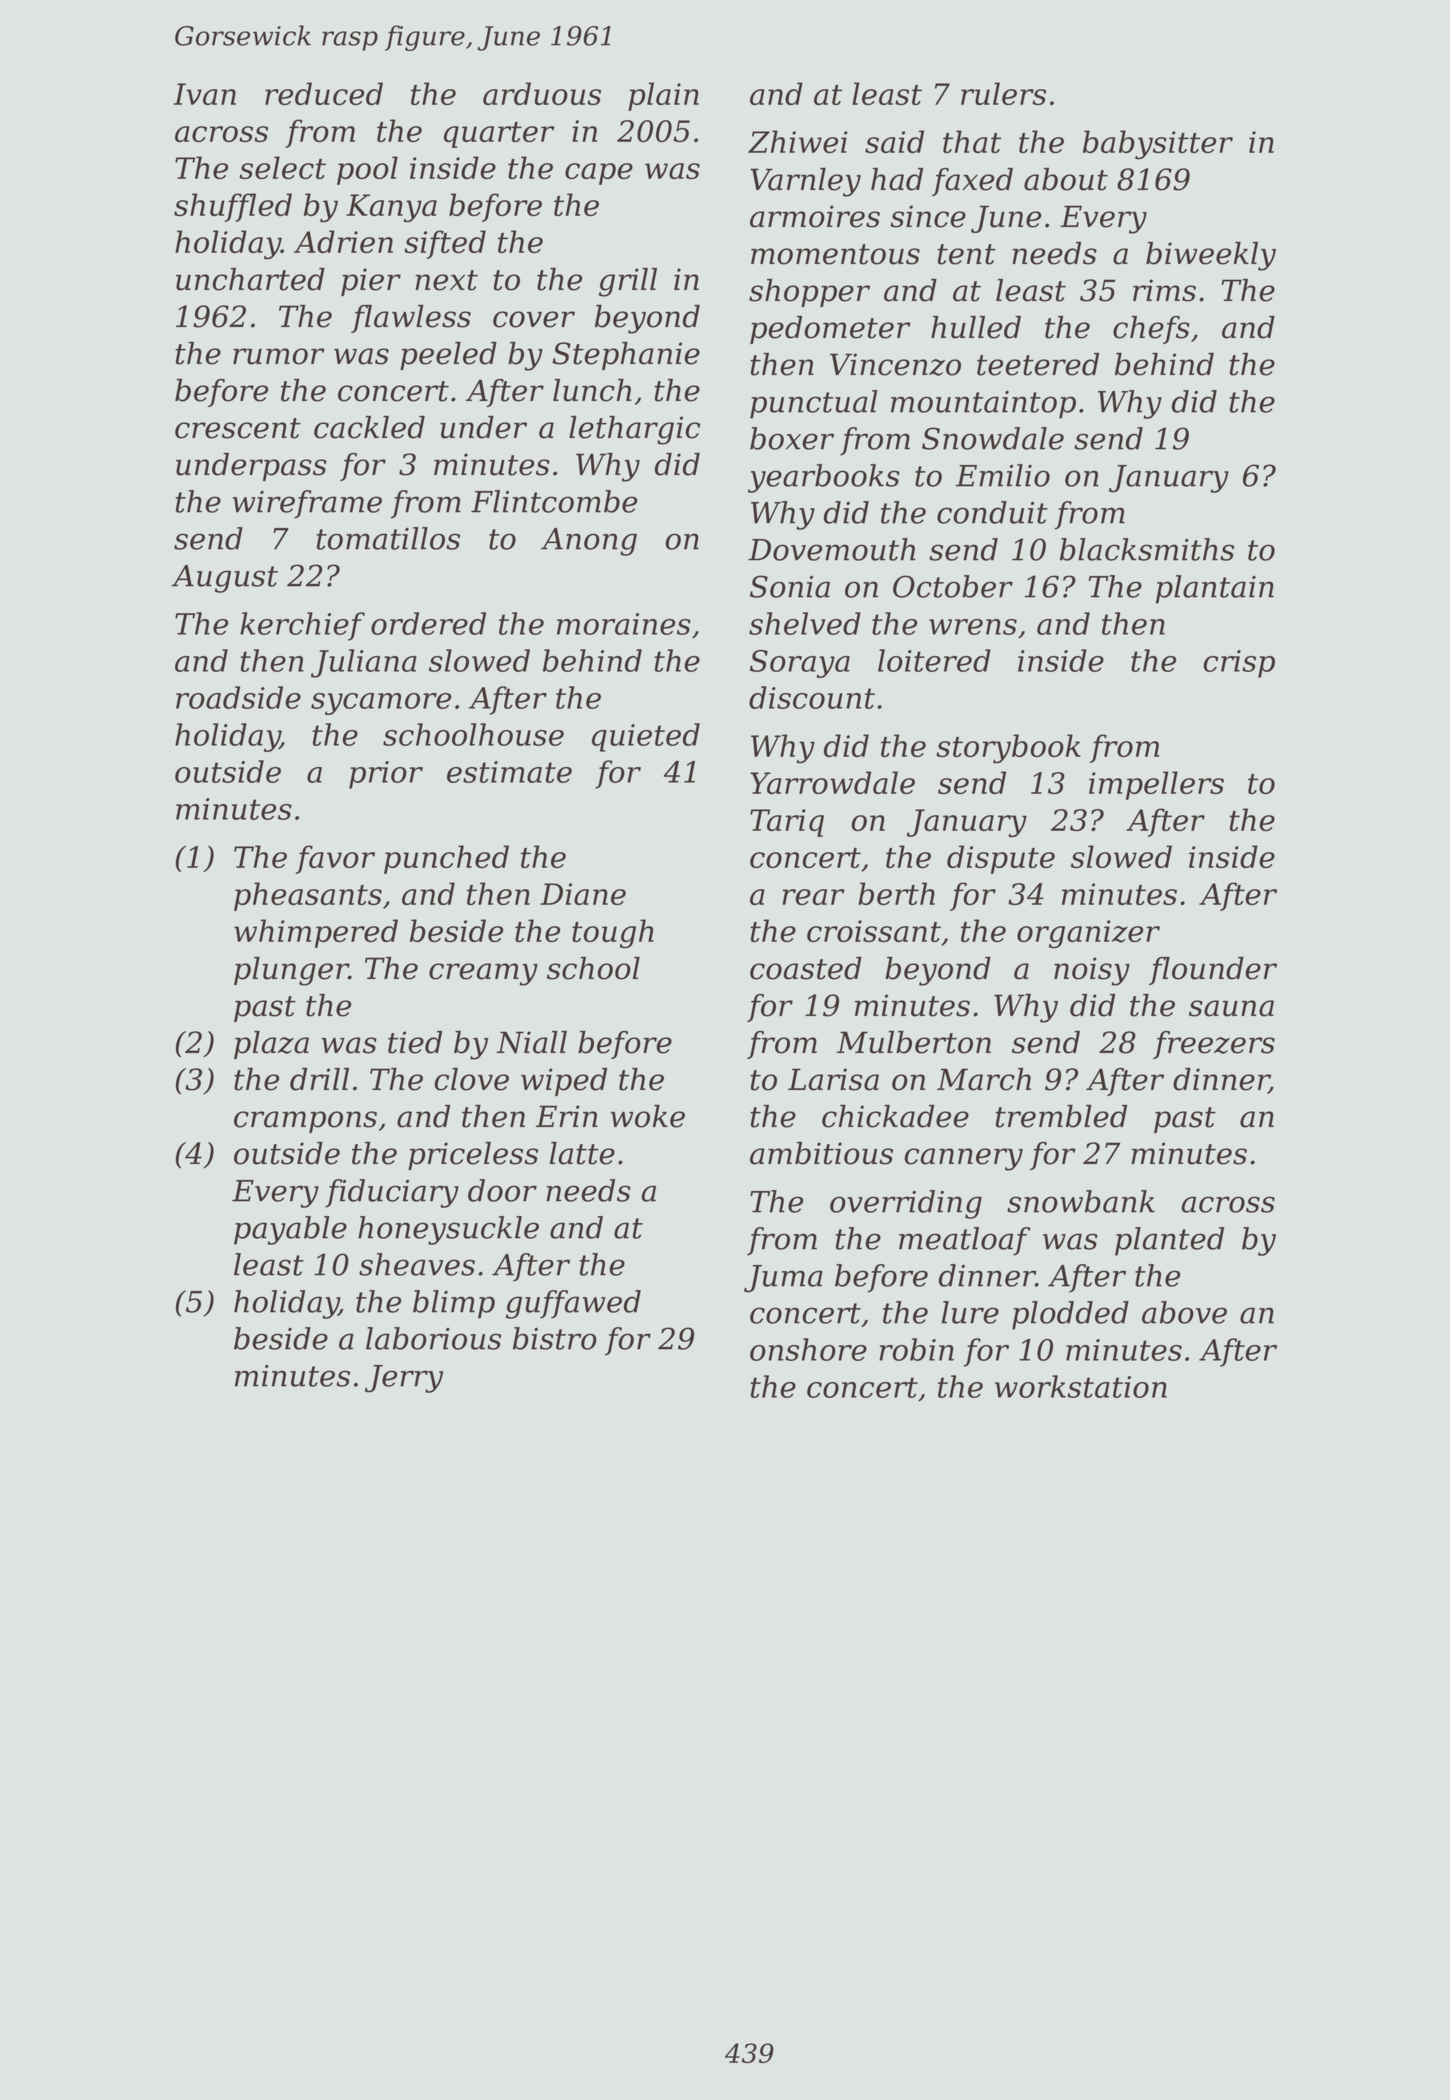 This page has width=1450, height=2100. Describe the element at coordinates (832, 549) in the page. I see `Dovemouth` at that location.
